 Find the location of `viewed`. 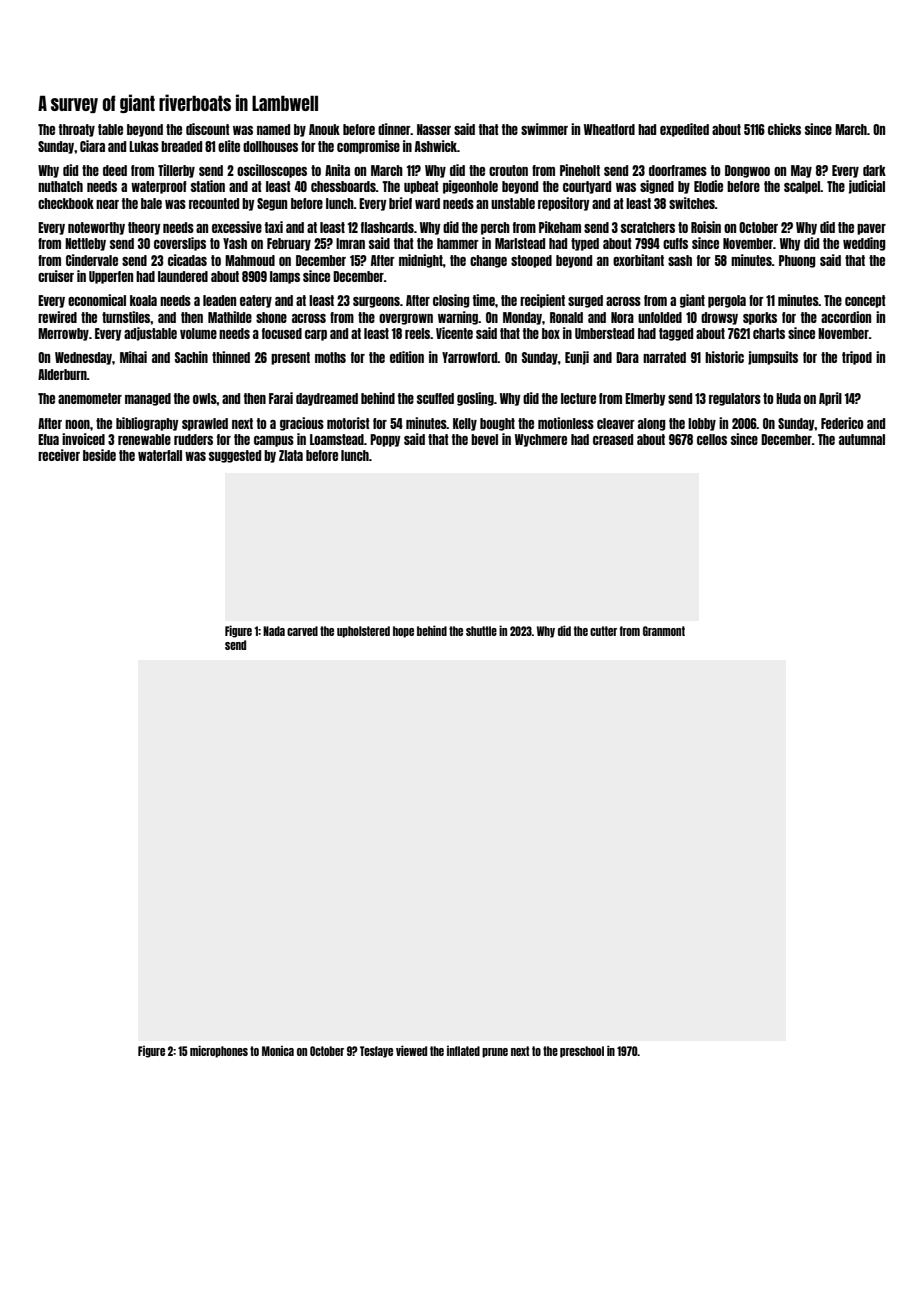

viewed is located at coordinates (411, 1050).
